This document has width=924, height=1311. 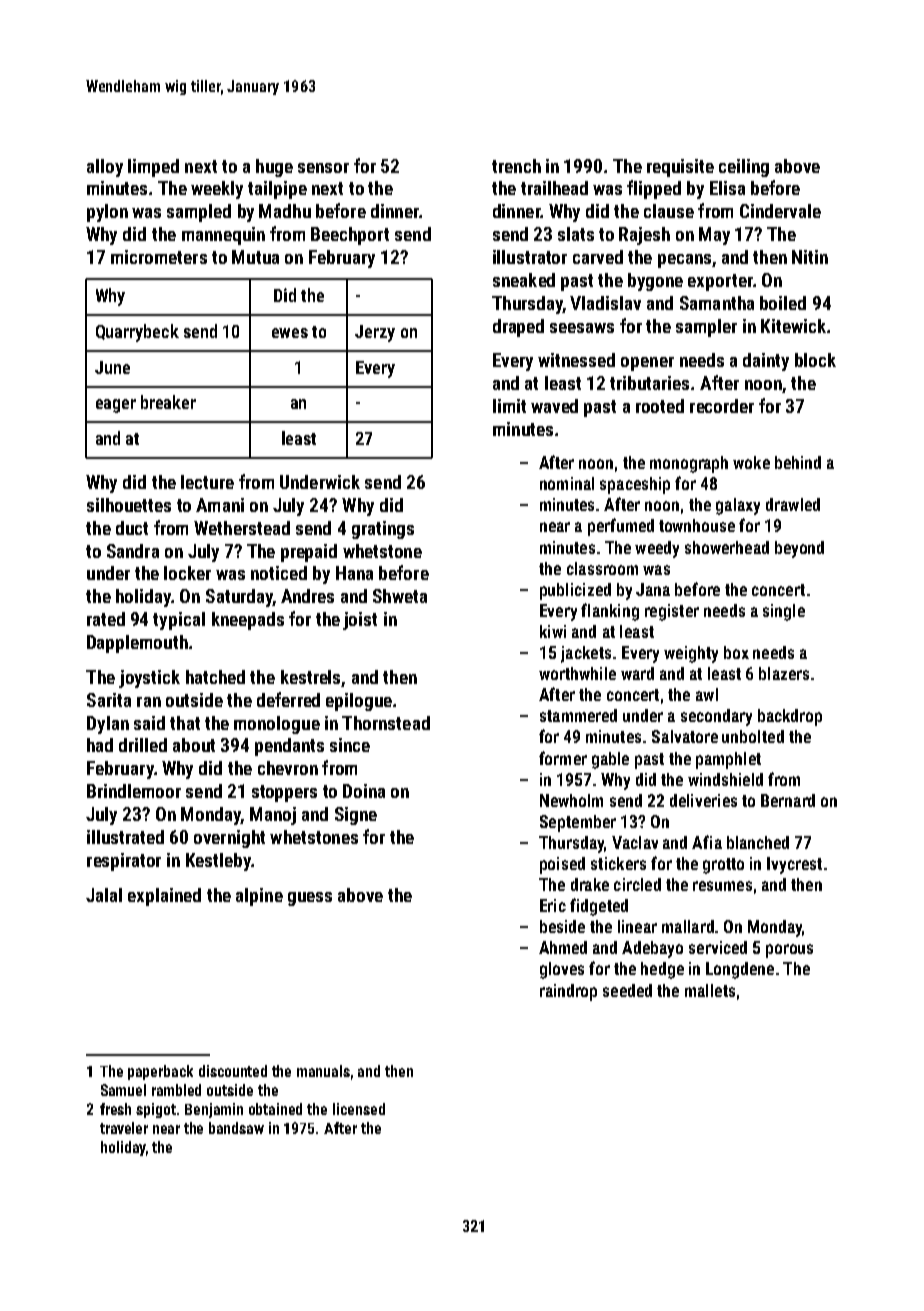 I want to click on behind, so click(x=798, y=462).
